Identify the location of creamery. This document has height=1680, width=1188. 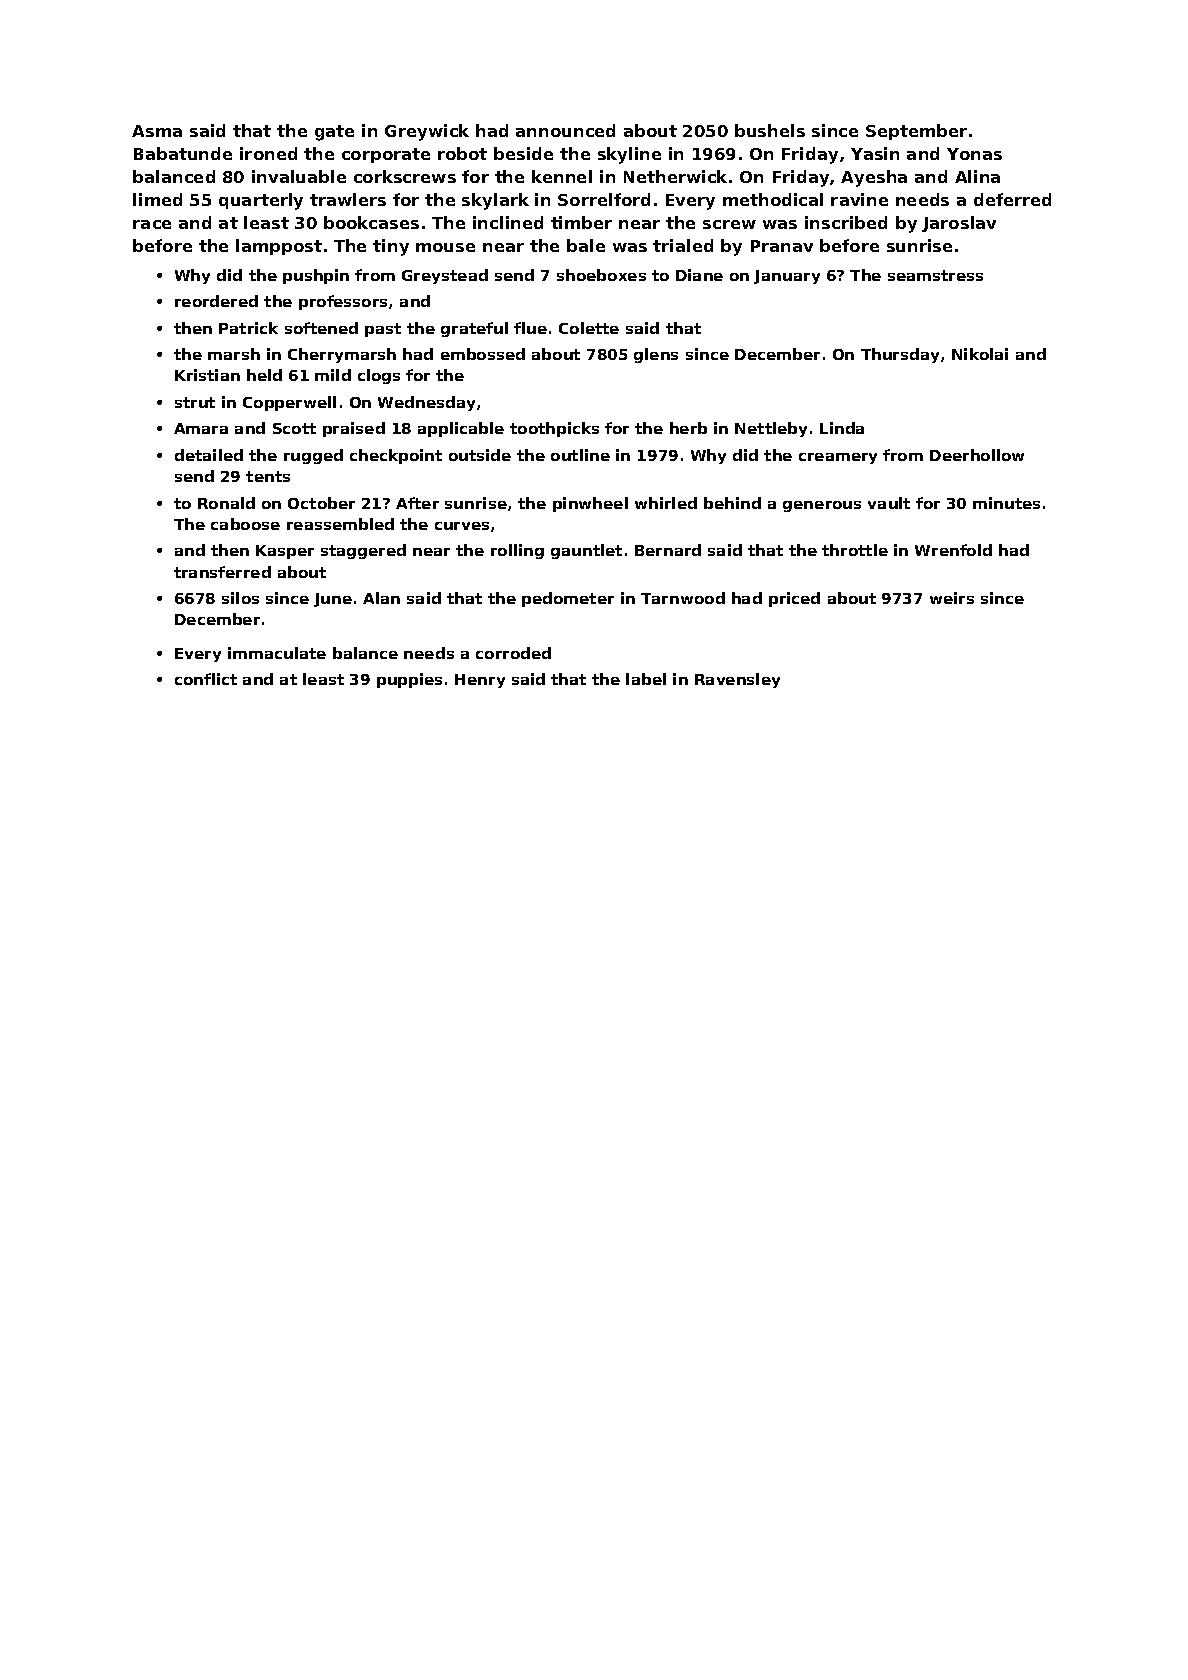
(838, 458).
